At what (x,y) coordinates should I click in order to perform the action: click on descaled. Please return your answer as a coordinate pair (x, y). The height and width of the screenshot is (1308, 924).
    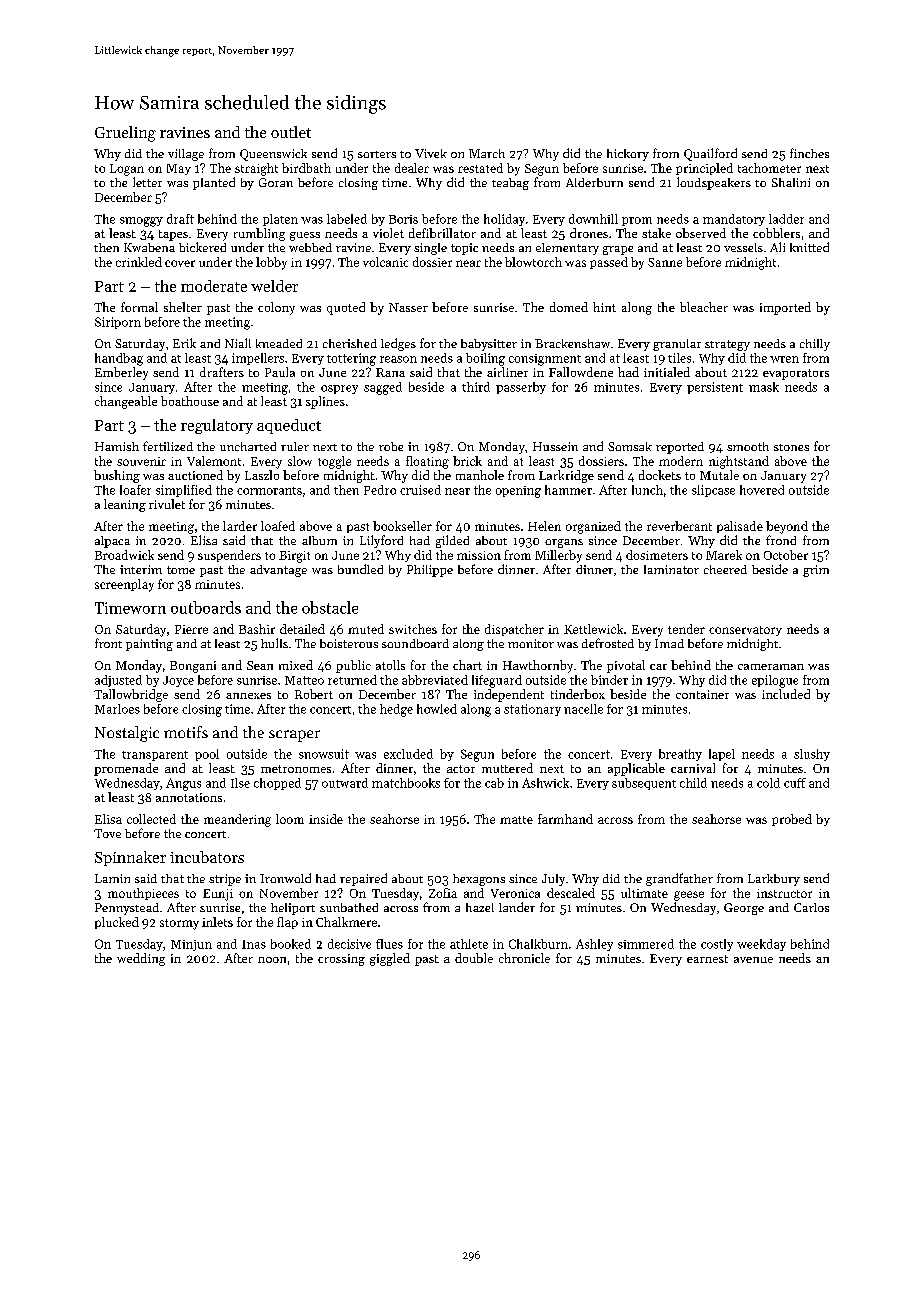
    Looking at the image, I should click on (571, 893).
